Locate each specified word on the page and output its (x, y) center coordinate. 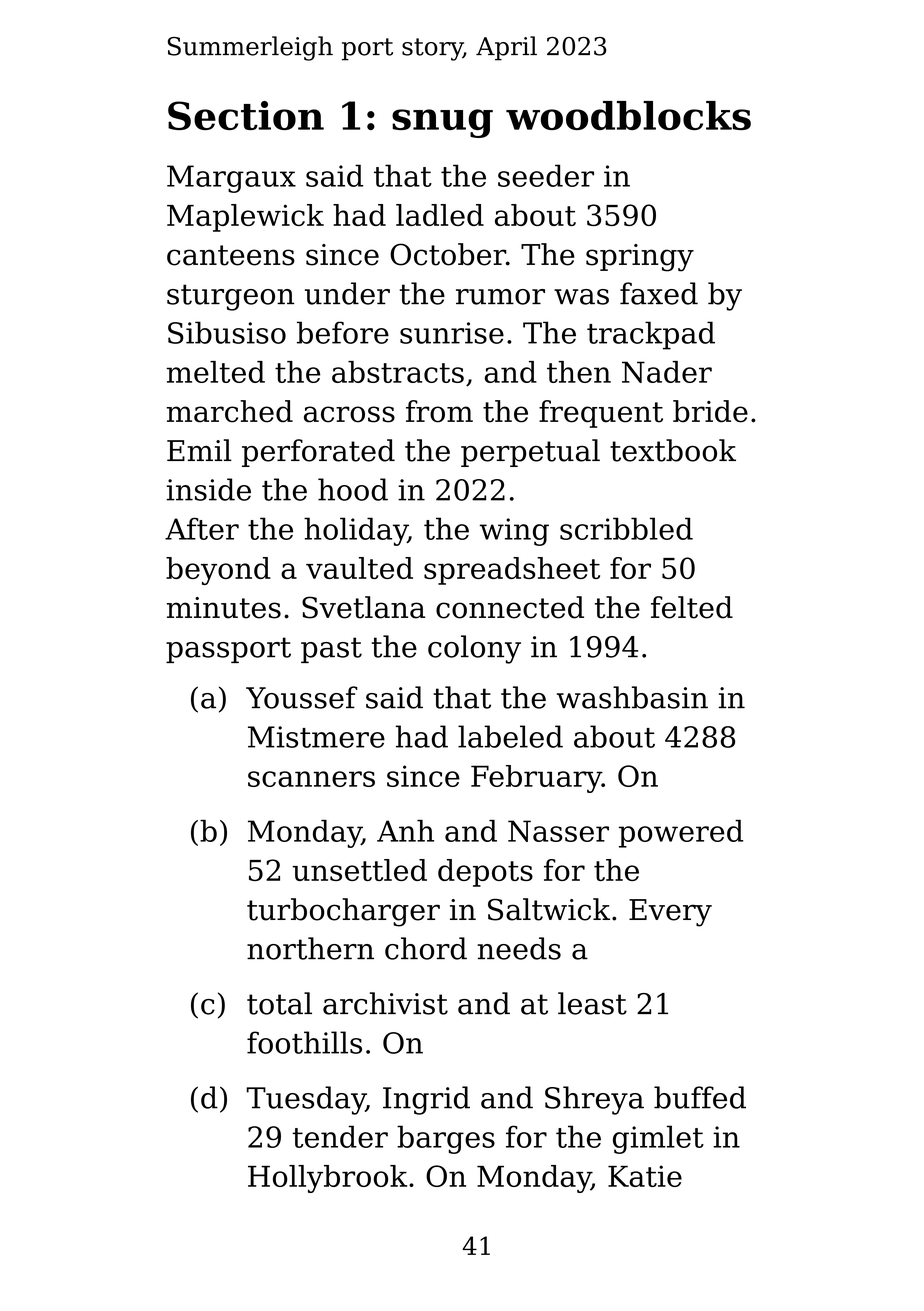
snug (442, 123)
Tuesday (306, 1100)
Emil (199, 450)
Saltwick (549, 909)
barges (446, 1139)
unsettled (359, 870)
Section (246, 115)
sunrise (452, 333)
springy (640, 258)
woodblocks (628, 115)
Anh (405, 831)
